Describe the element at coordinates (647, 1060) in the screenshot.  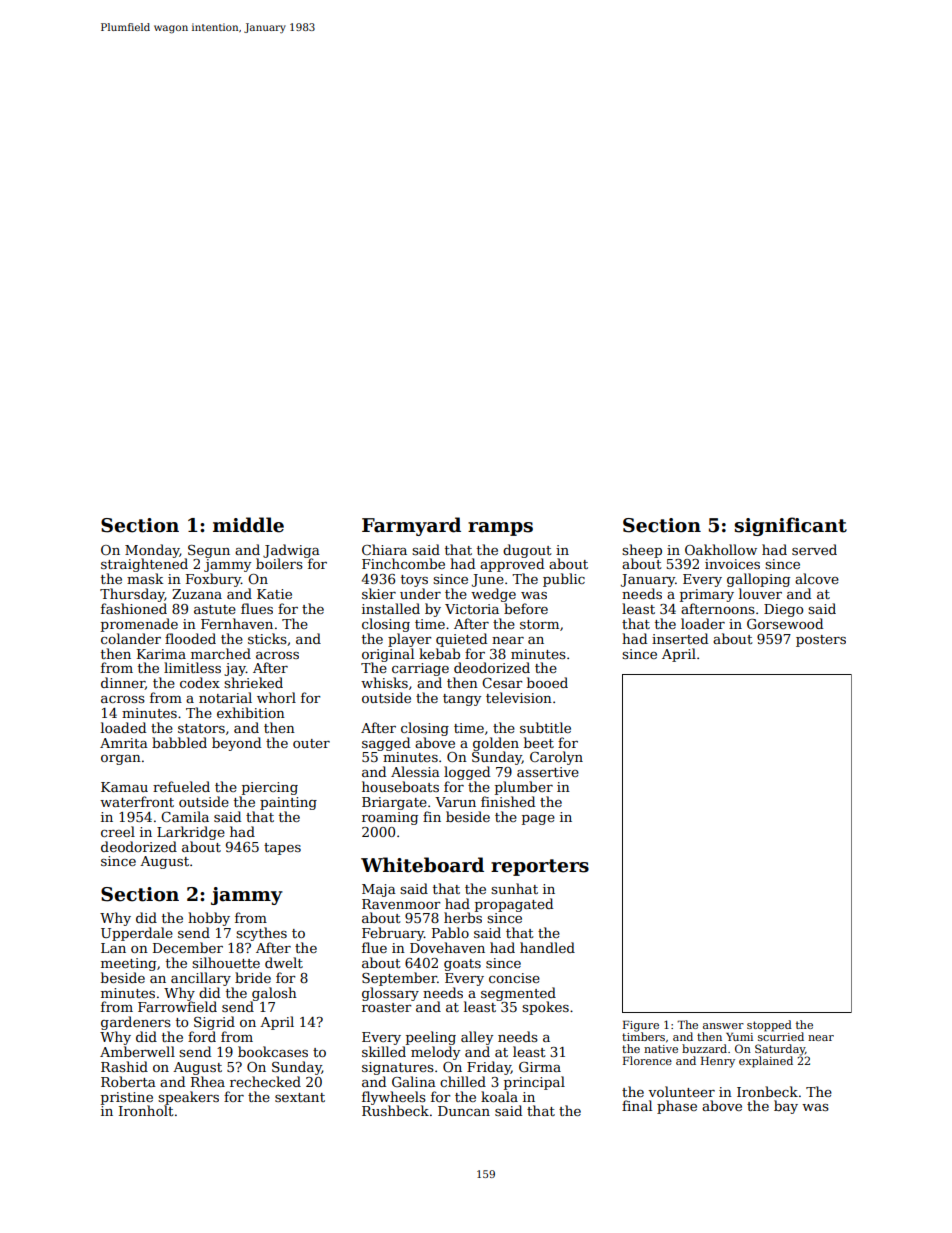
I see `Florence` at that location.
